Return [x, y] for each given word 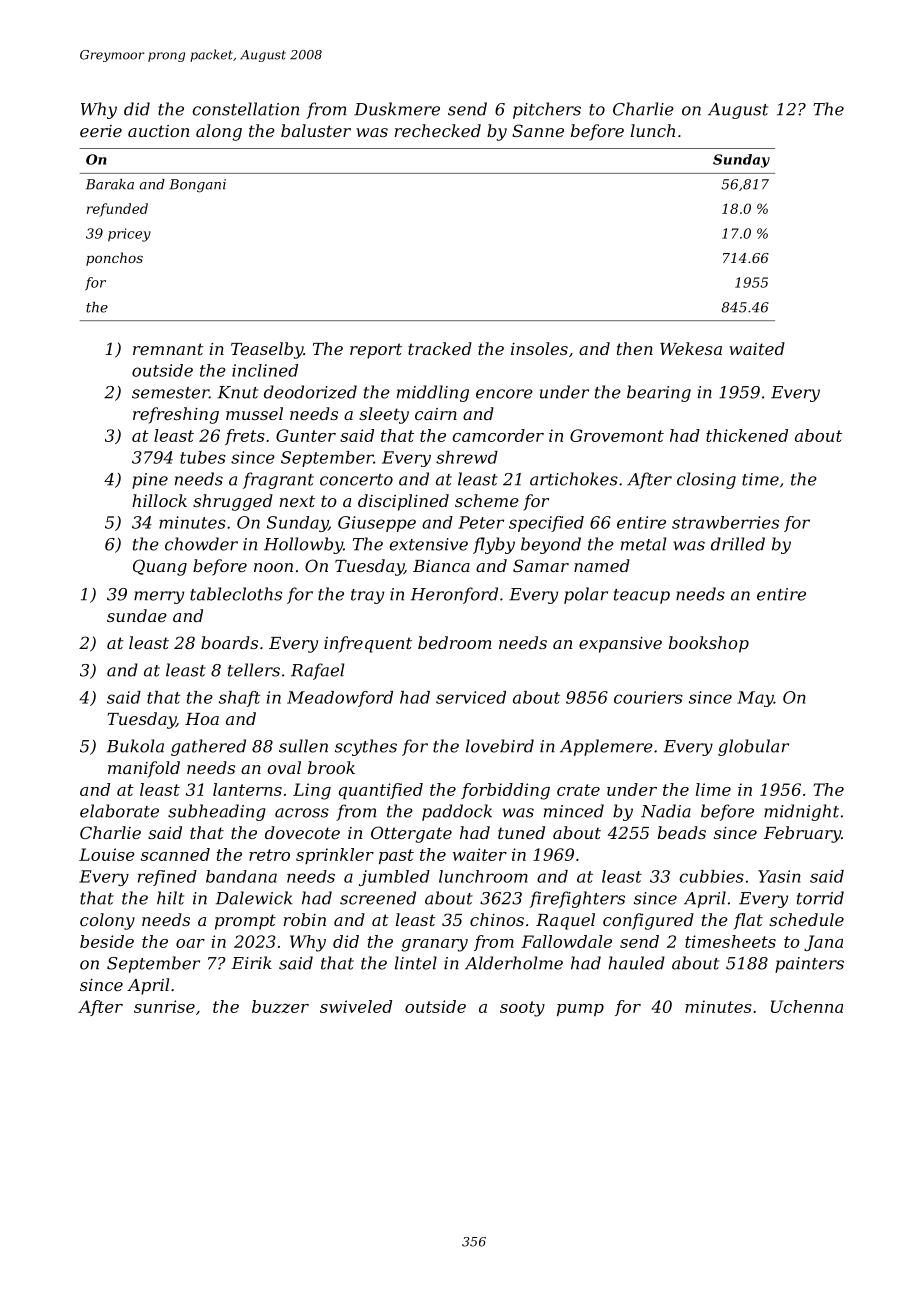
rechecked [438, 130]
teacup [642, 596]
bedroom [455, 642]
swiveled [356, 1006]
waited [757, 348]
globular [753, 747]
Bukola [135, 746]
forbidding [505, 791]
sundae [137, 615]
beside [107, 941]
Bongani [197, 186]
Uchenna [807, 1006]
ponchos [114, 259]
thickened [747, 435]
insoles [539, 348]
